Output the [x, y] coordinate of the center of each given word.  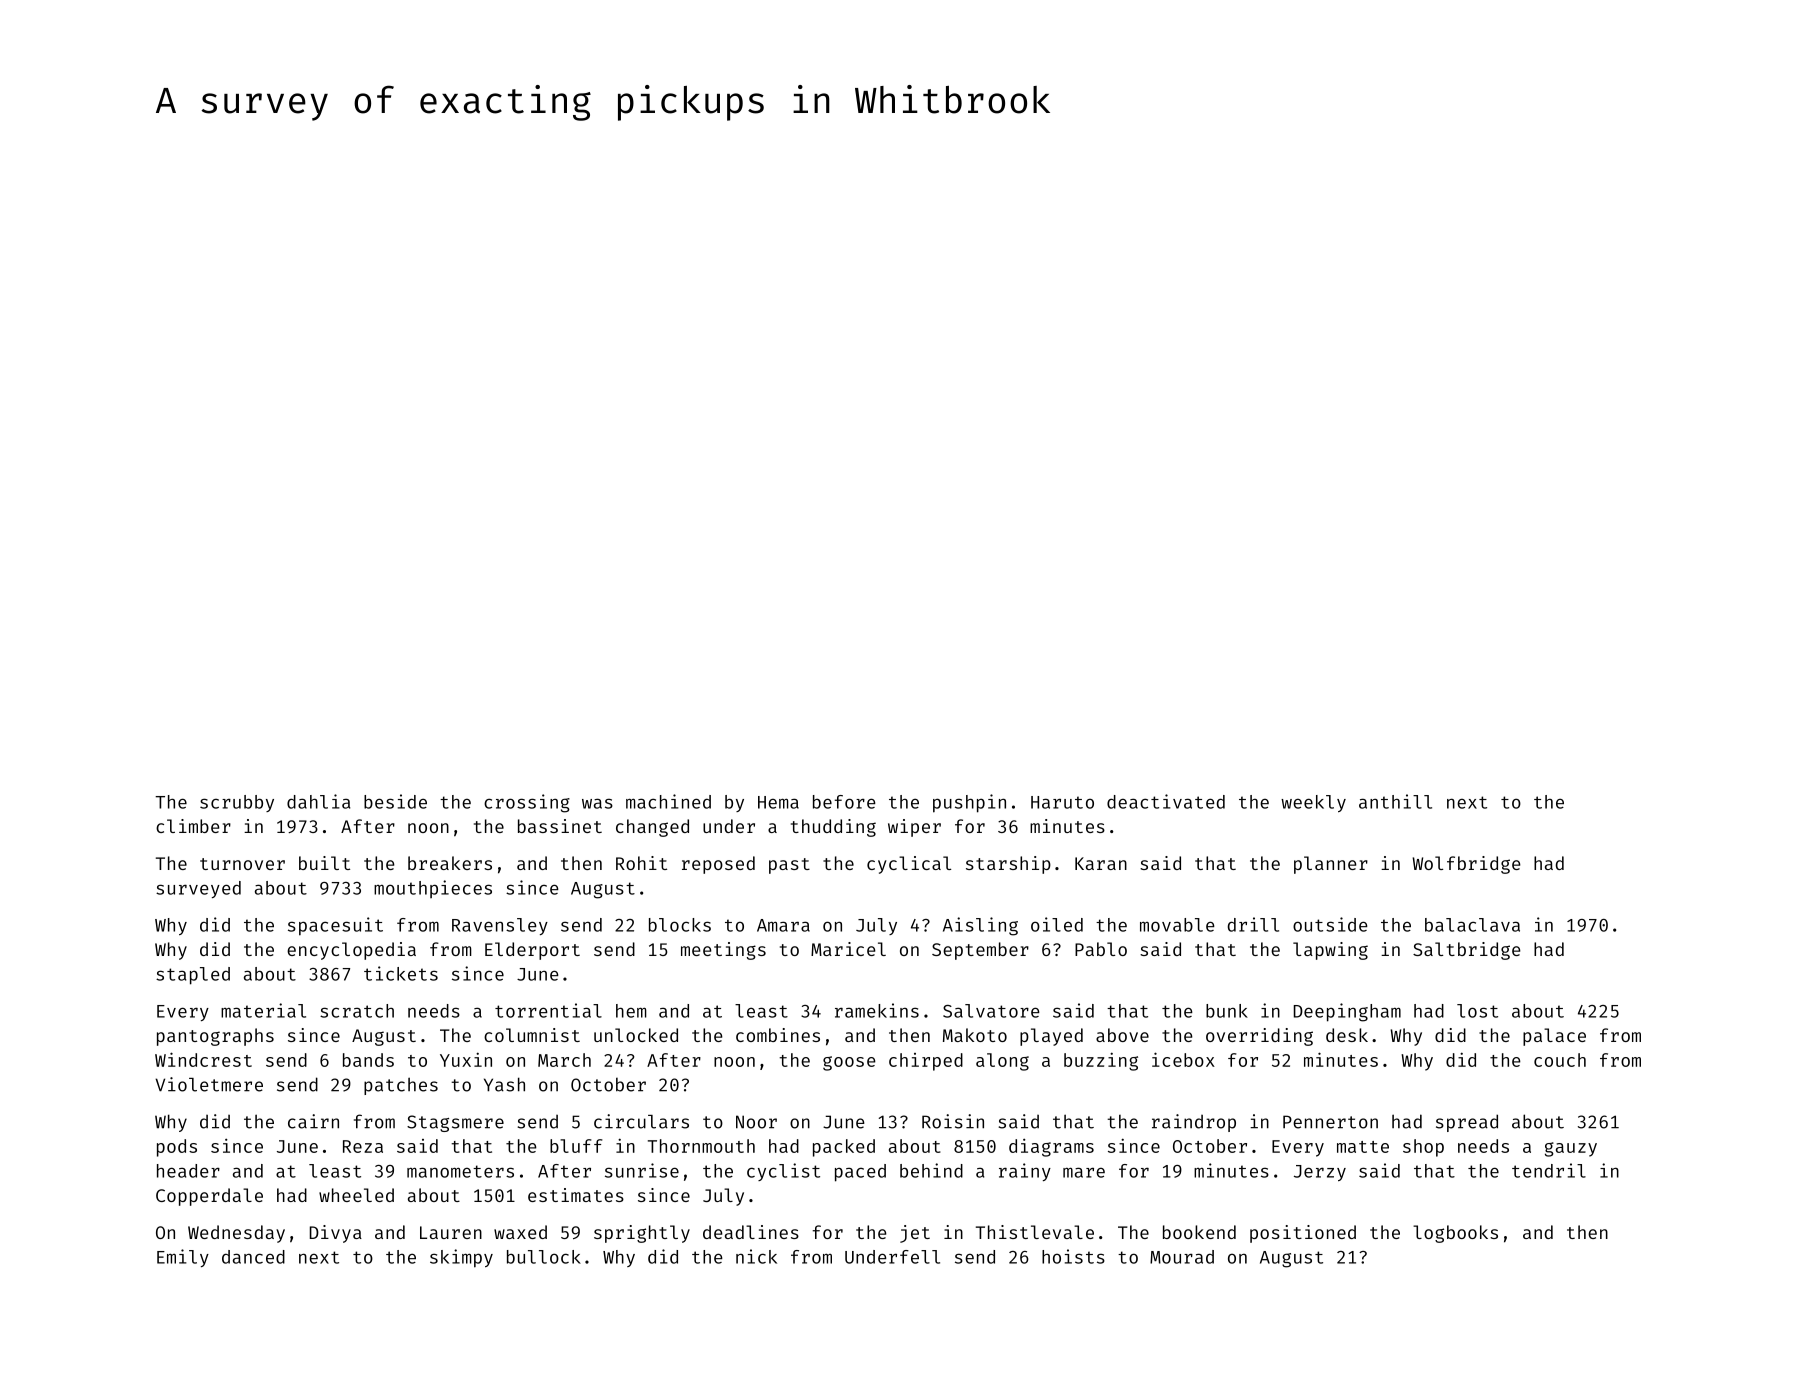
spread [1467, 1123]
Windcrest [203, 1059]
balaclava [1472, 925]
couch [1560, 1060]
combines [778, 1035]
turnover [242, 864]
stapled [193, 976]
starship [1008, 865]
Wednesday [236, 1234]
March [564, 1060]
